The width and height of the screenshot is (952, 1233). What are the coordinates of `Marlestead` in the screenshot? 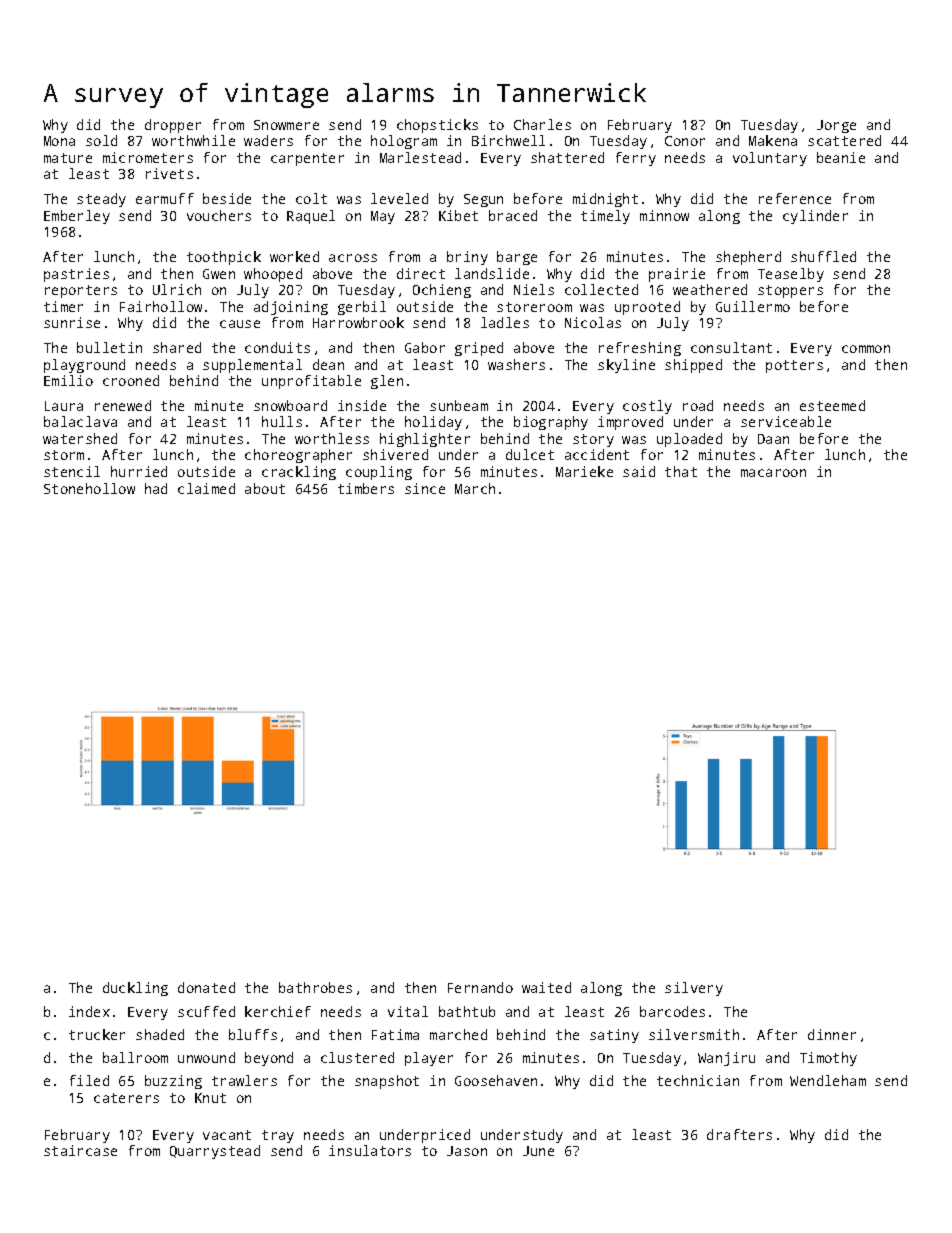 It's located at (420, 157).
